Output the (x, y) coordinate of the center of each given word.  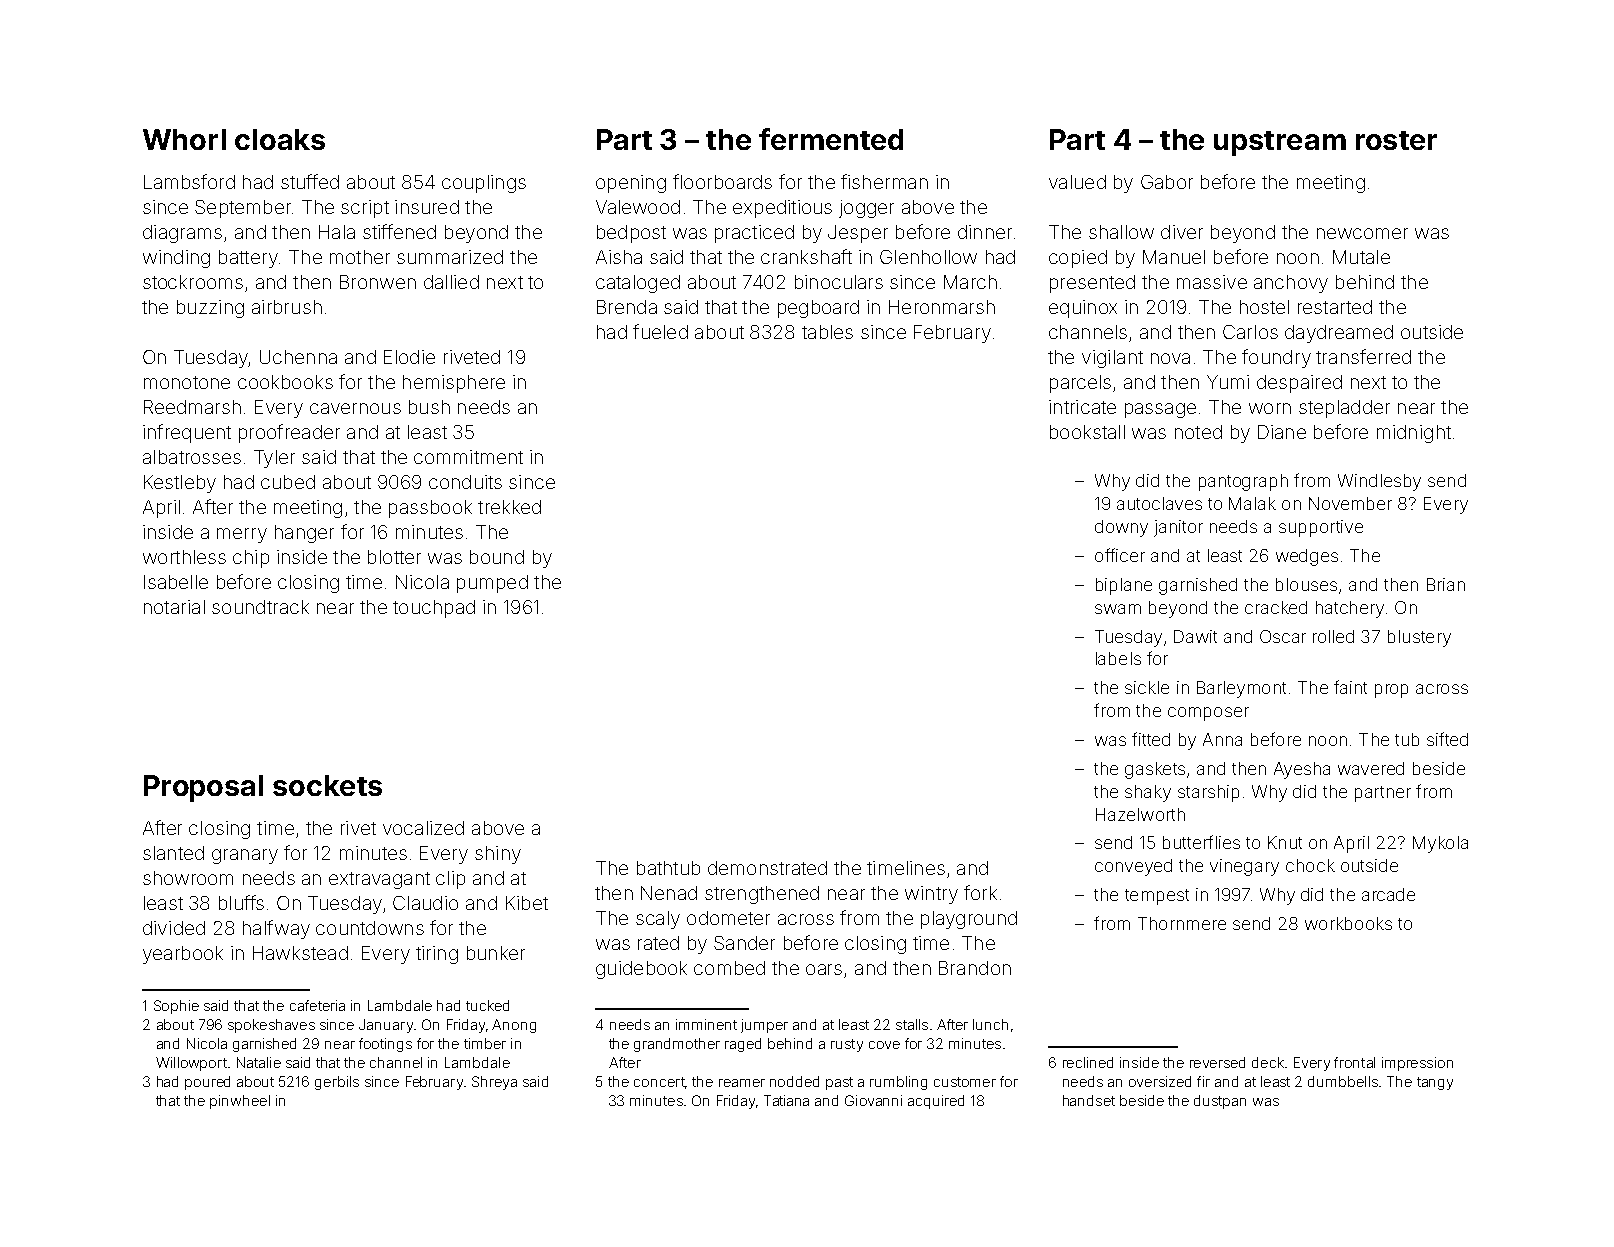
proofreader (289, 433)
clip (450, 880)
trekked (509, 507)
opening (631, 184)
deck (1268, 1062)
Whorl (184, 139)
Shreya (494, 1083)
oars (824, 969)
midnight (1414, 434)
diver (1182, 232)
